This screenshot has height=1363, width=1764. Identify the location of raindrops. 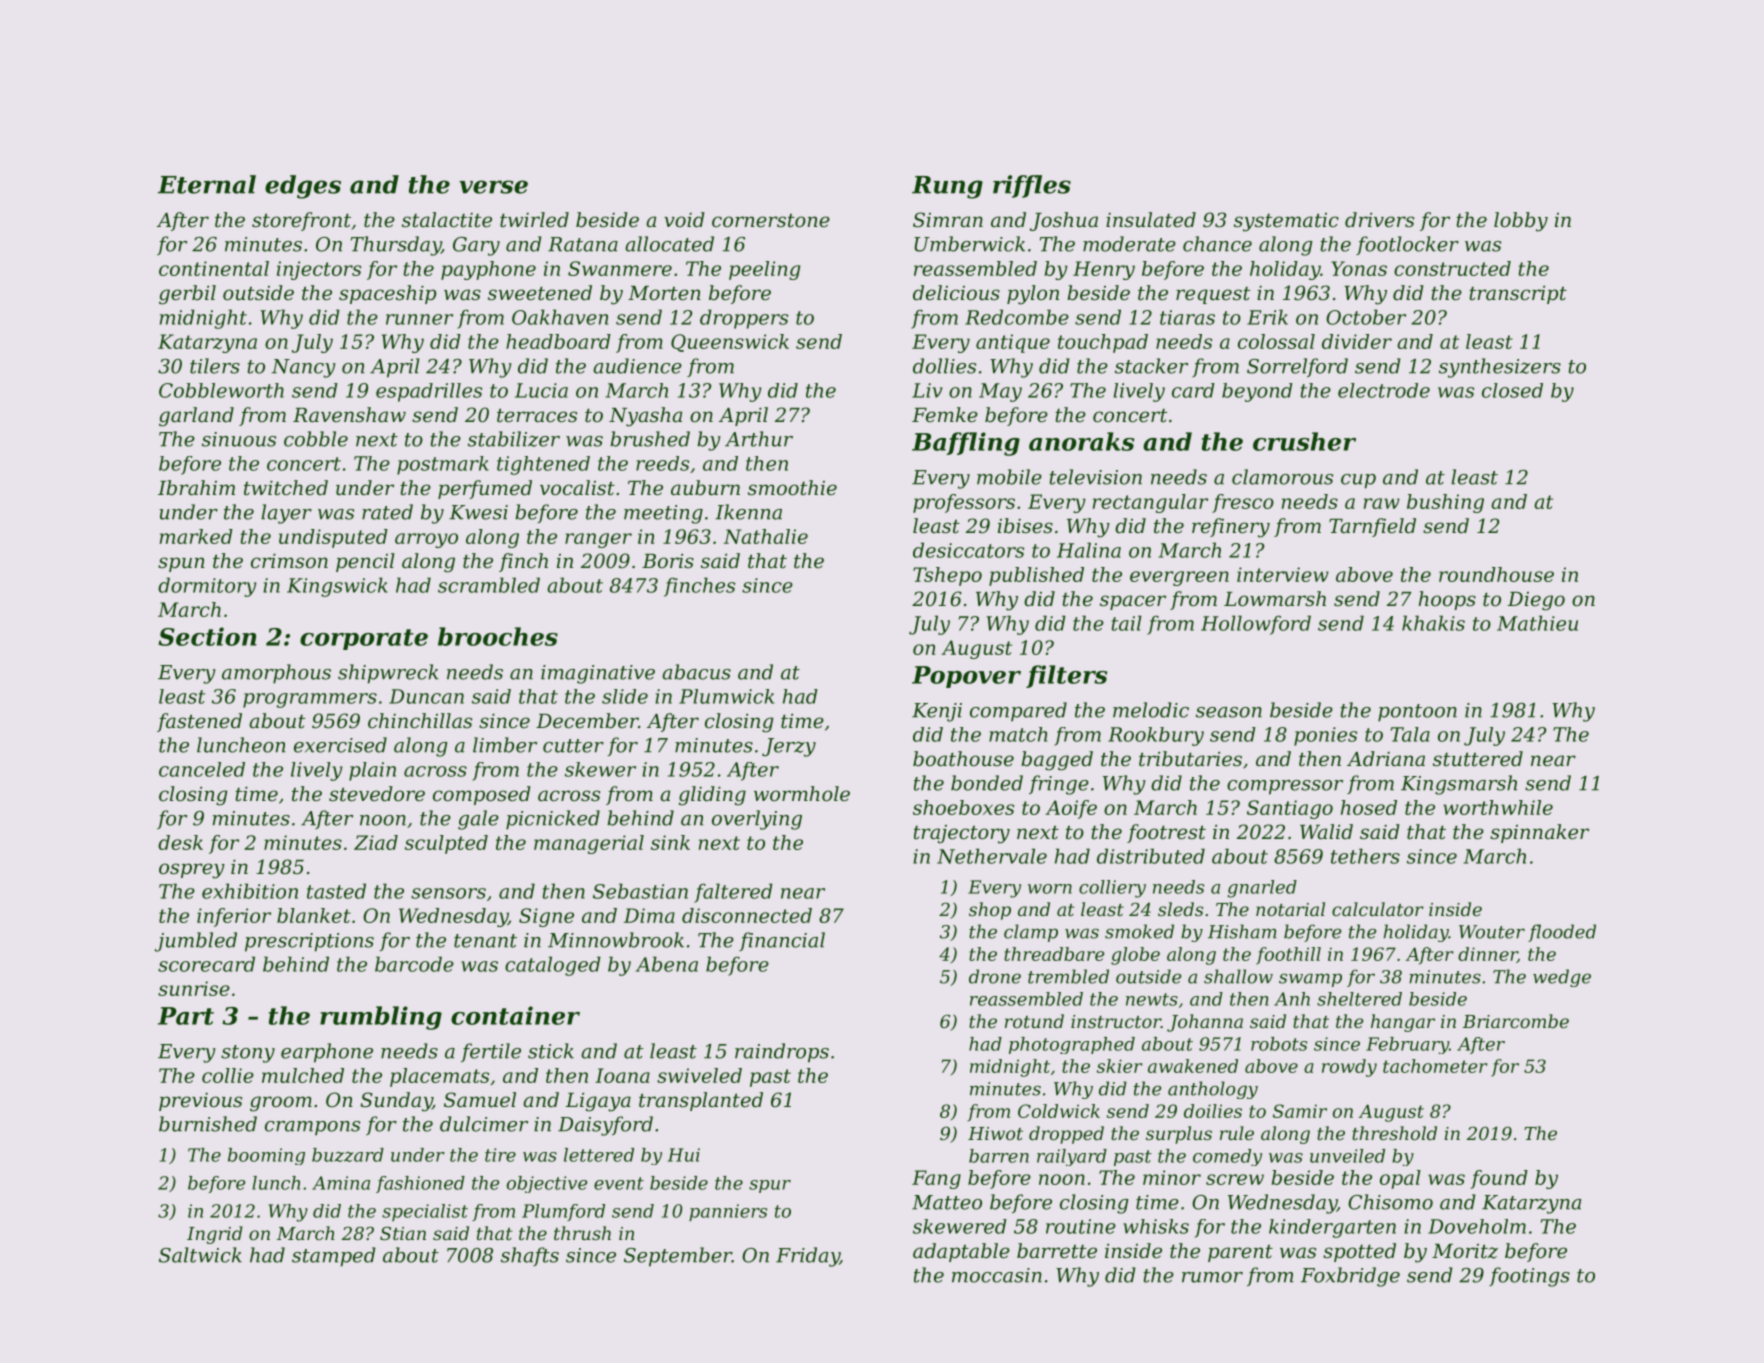
(782, 1053).
